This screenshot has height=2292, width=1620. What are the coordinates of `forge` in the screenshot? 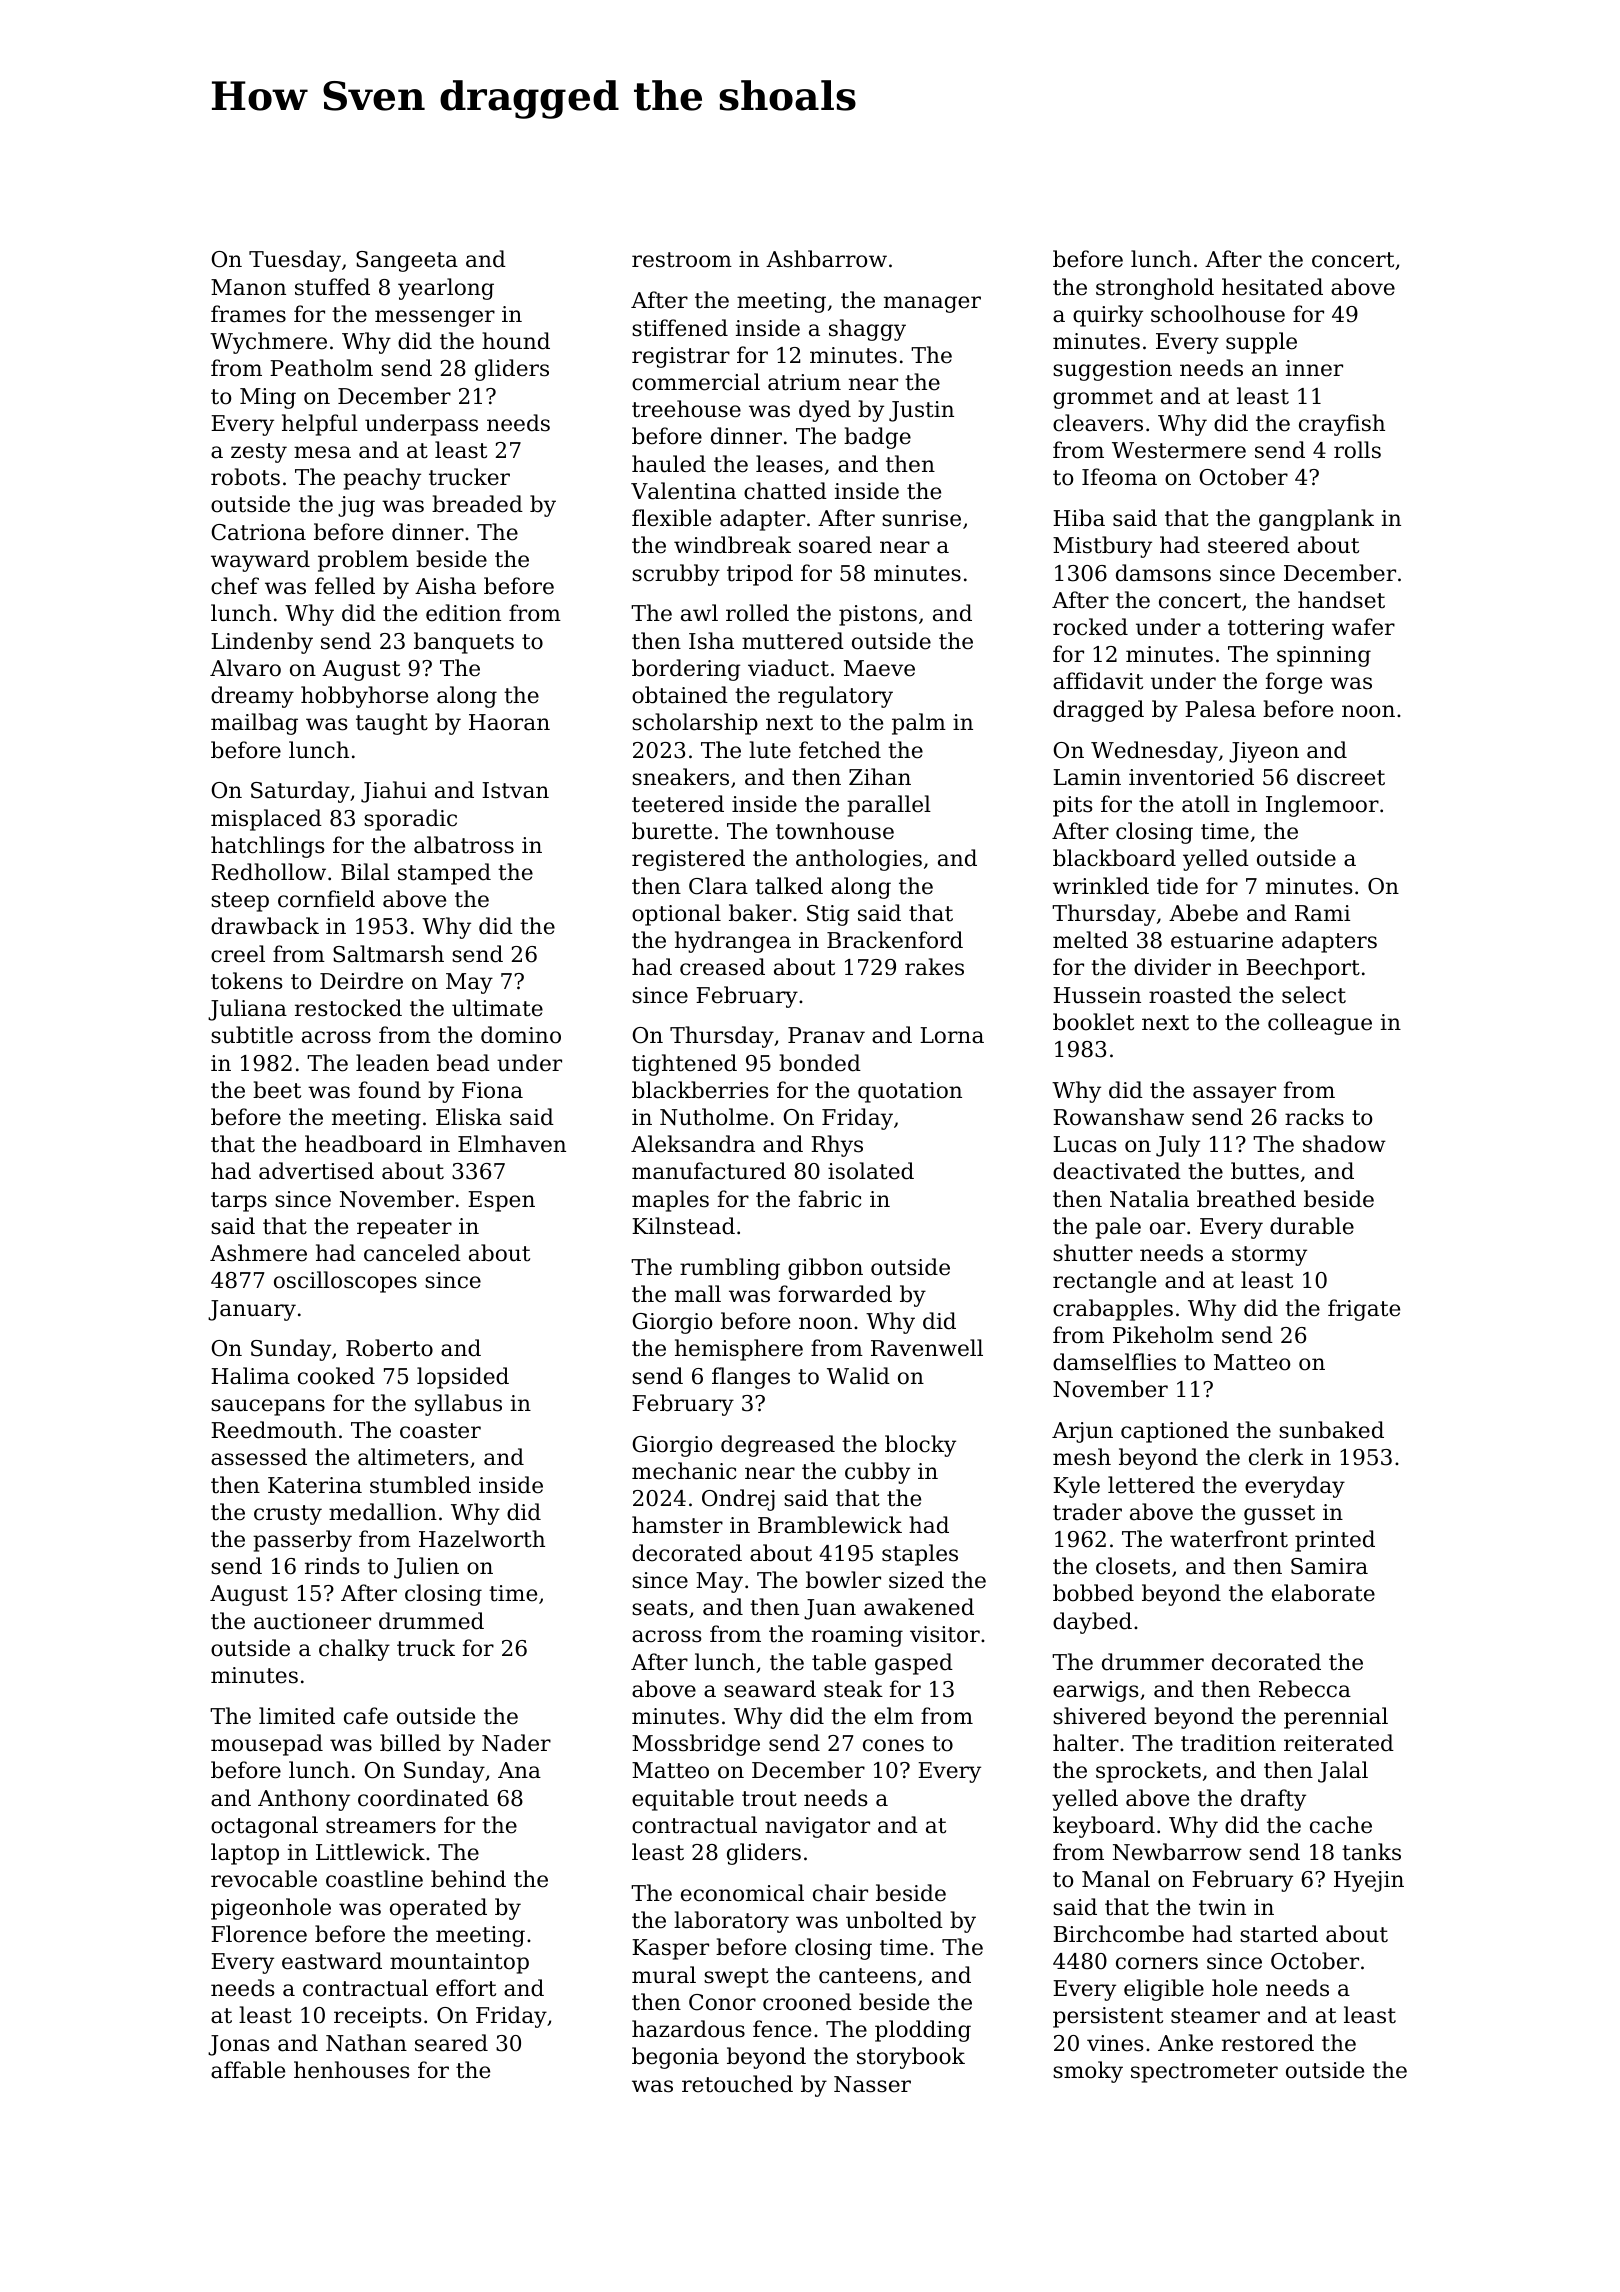 It's located at (1294, 683).
